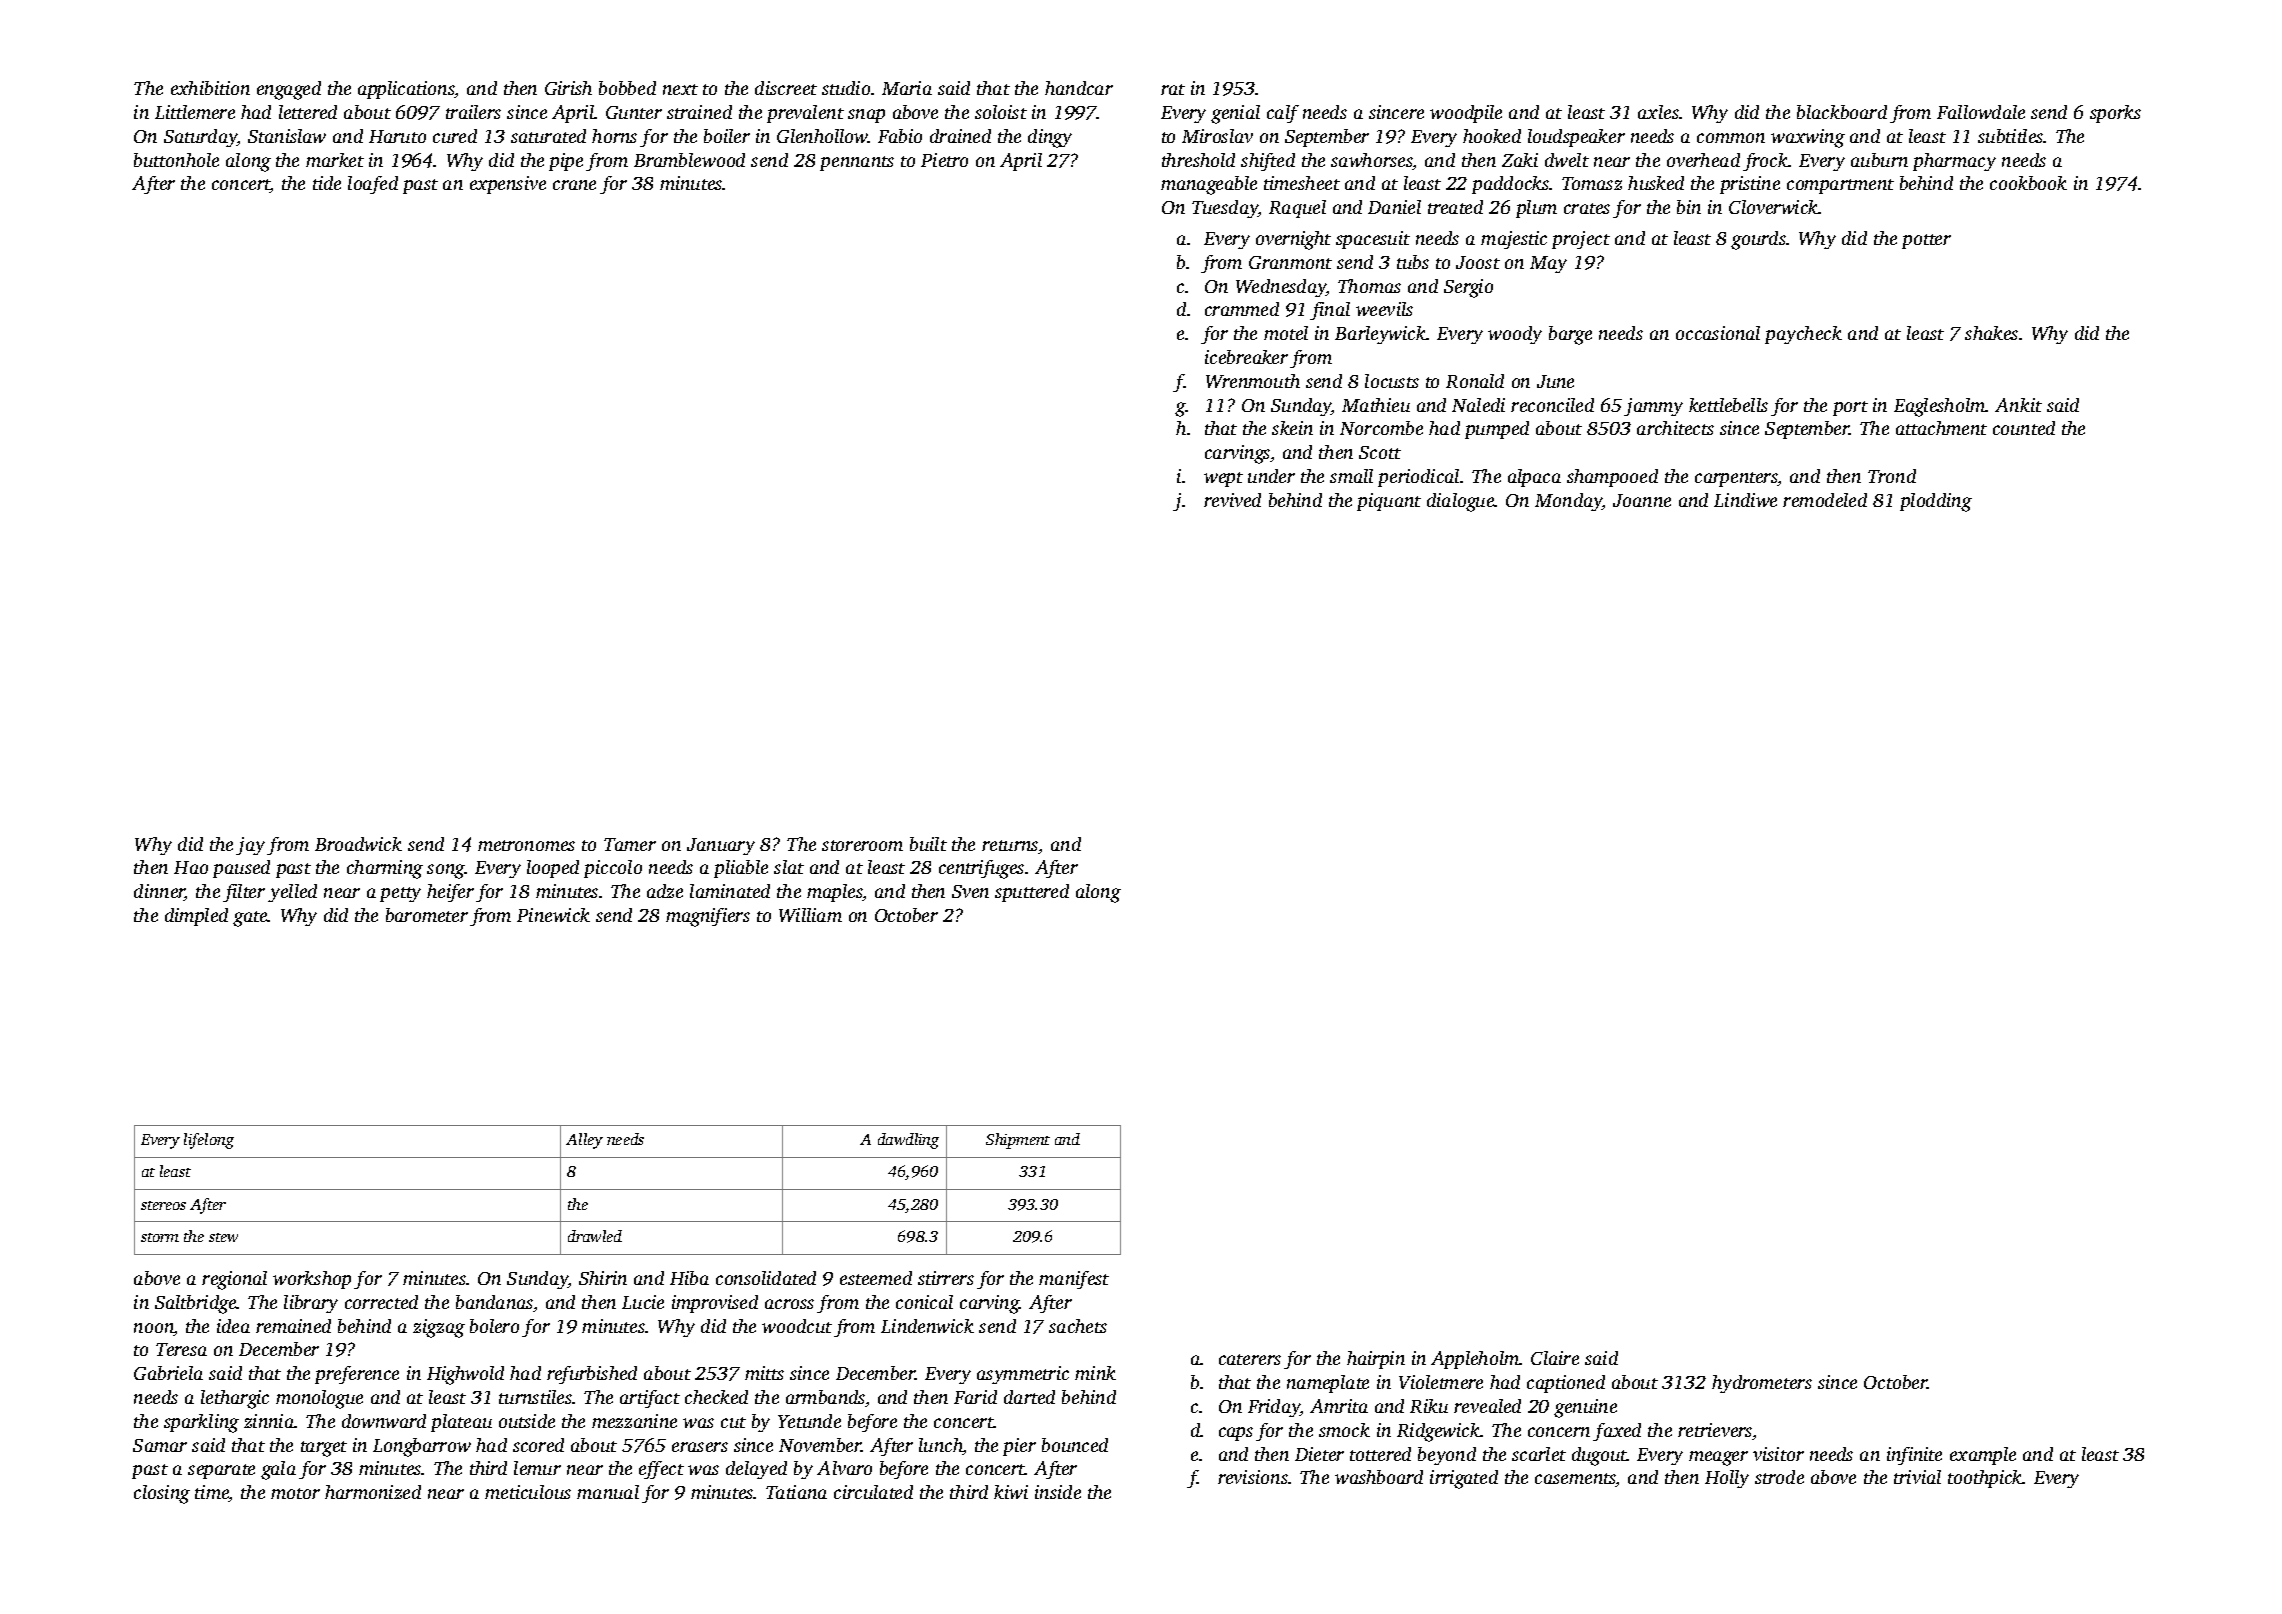 The image size is (2282, 1614). Describe the element at coordinates (592, 1375) in the image. I see `refurbished` at that location.
